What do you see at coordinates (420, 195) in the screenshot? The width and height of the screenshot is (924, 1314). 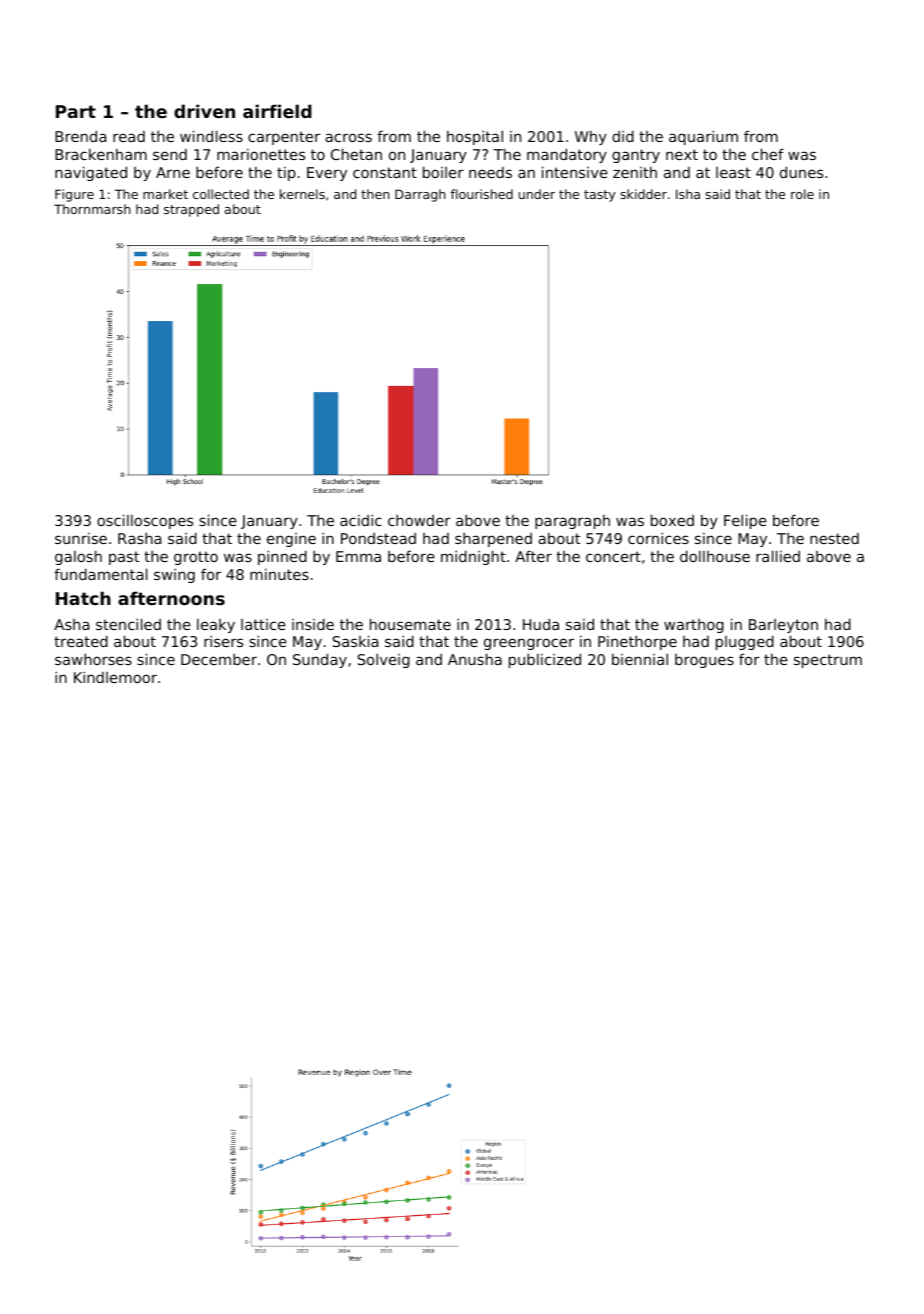 I see `Darragh` at bounding box center [420, 195].
